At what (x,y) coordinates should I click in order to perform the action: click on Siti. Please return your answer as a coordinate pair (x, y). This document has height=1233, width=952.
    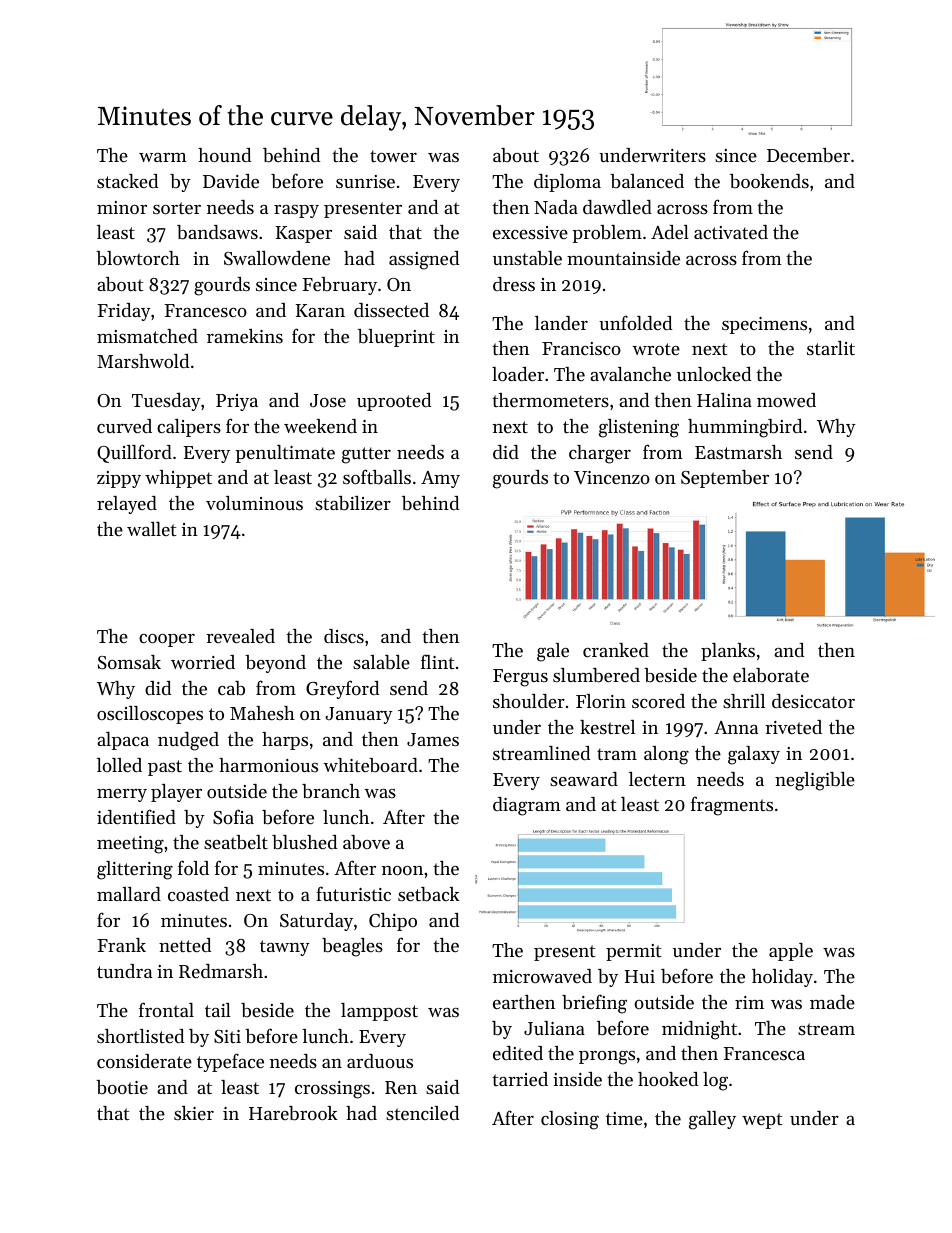
    Looking at the image, I should click on (227, 1036).
